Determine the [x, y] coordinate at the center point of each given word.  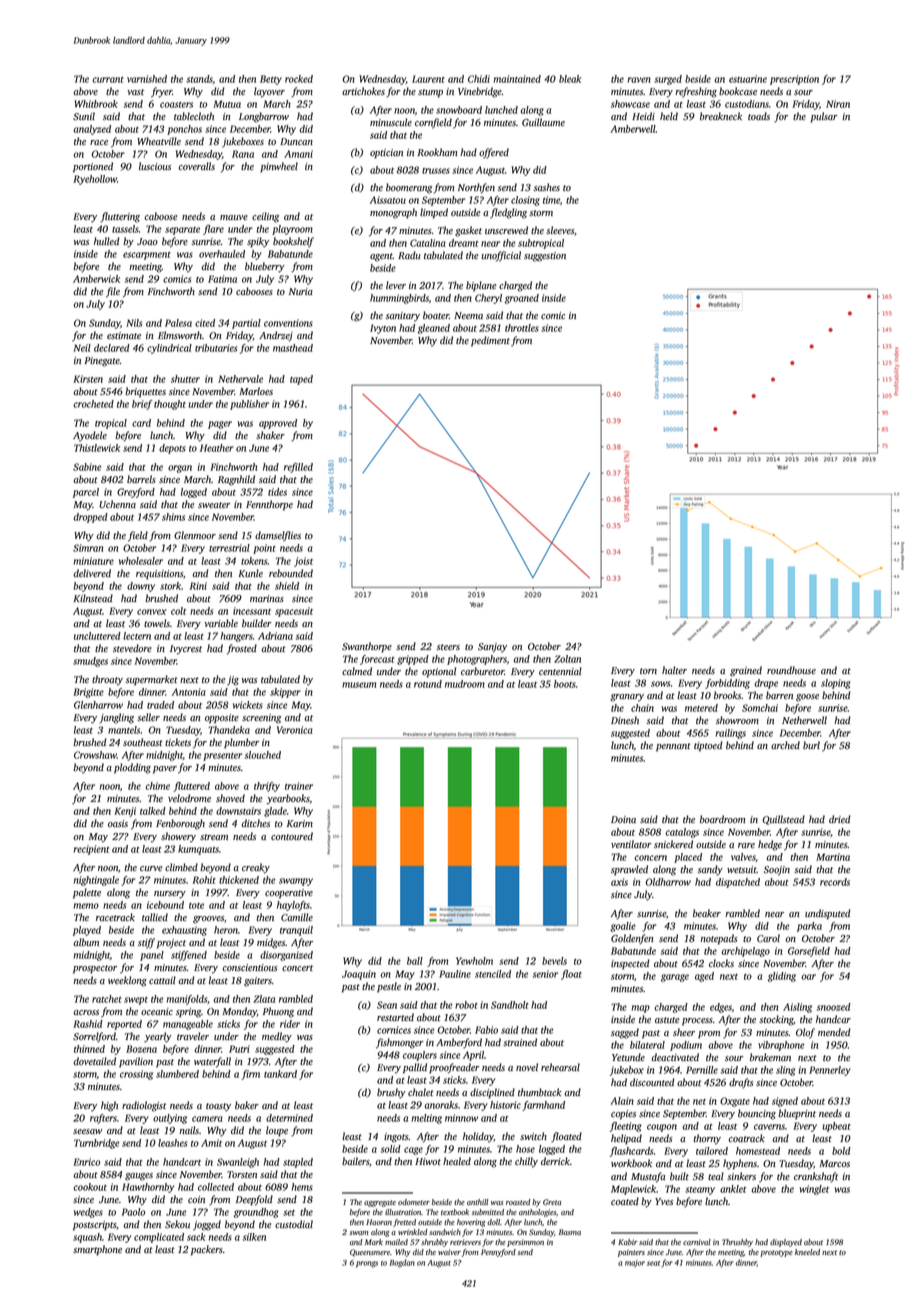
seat [653, 1263]
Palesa [178, 323]
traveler [193, 1036]
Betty [271, 80]
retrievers [465, 1242]
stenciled [493, 974]
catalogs [682, 833]
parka [809, 927]
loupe [277, 1131]
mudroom [465, 684]
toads [759, 116]
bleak [570, 79]
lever [396, 285]
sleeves [560, 230]
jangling [116, 718]
